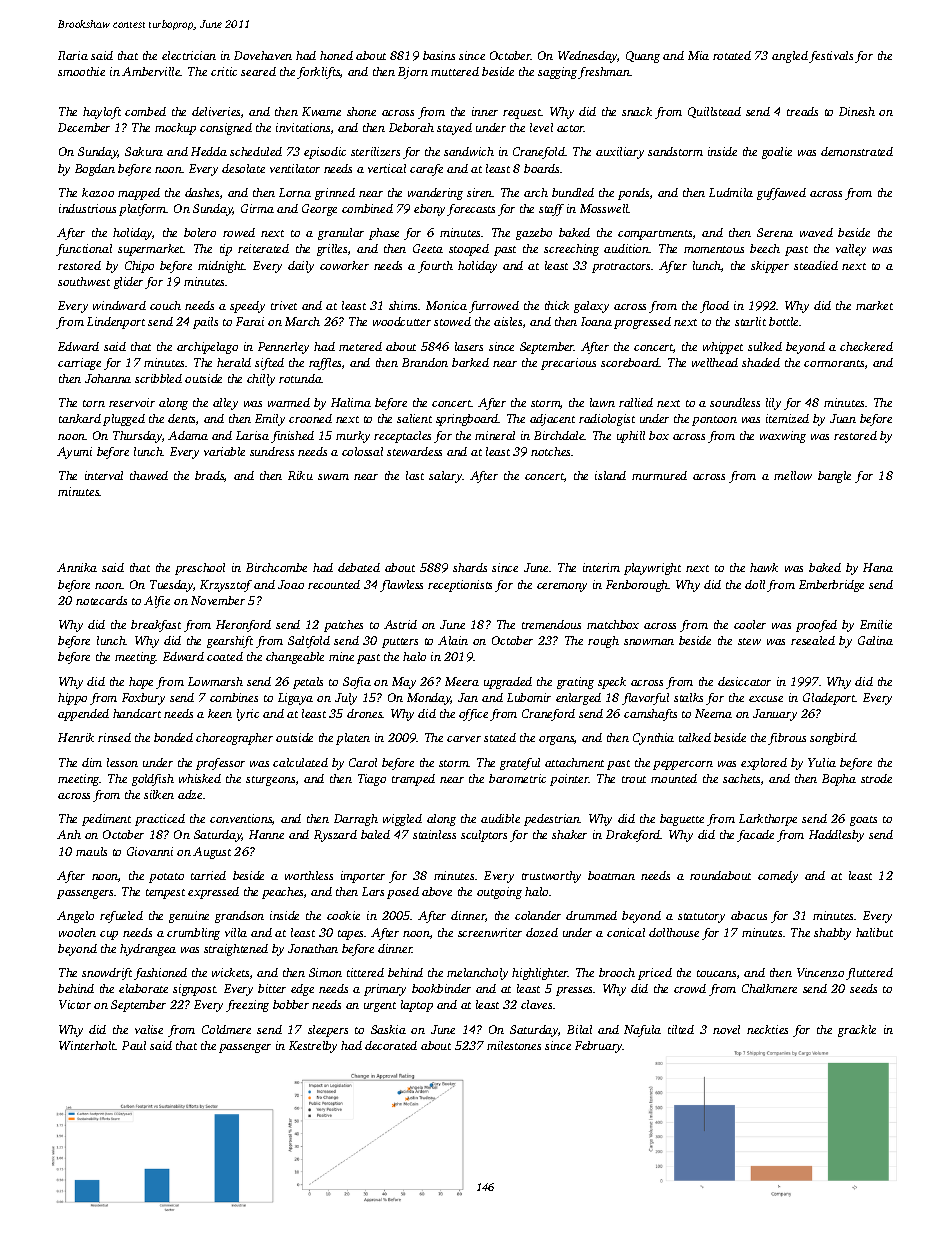 The width and height of the screenshot is (952, 1233). What do you see at coordinates (439, 55) in the screenshot?
I see `basins` at bounding box center [439, 55].
